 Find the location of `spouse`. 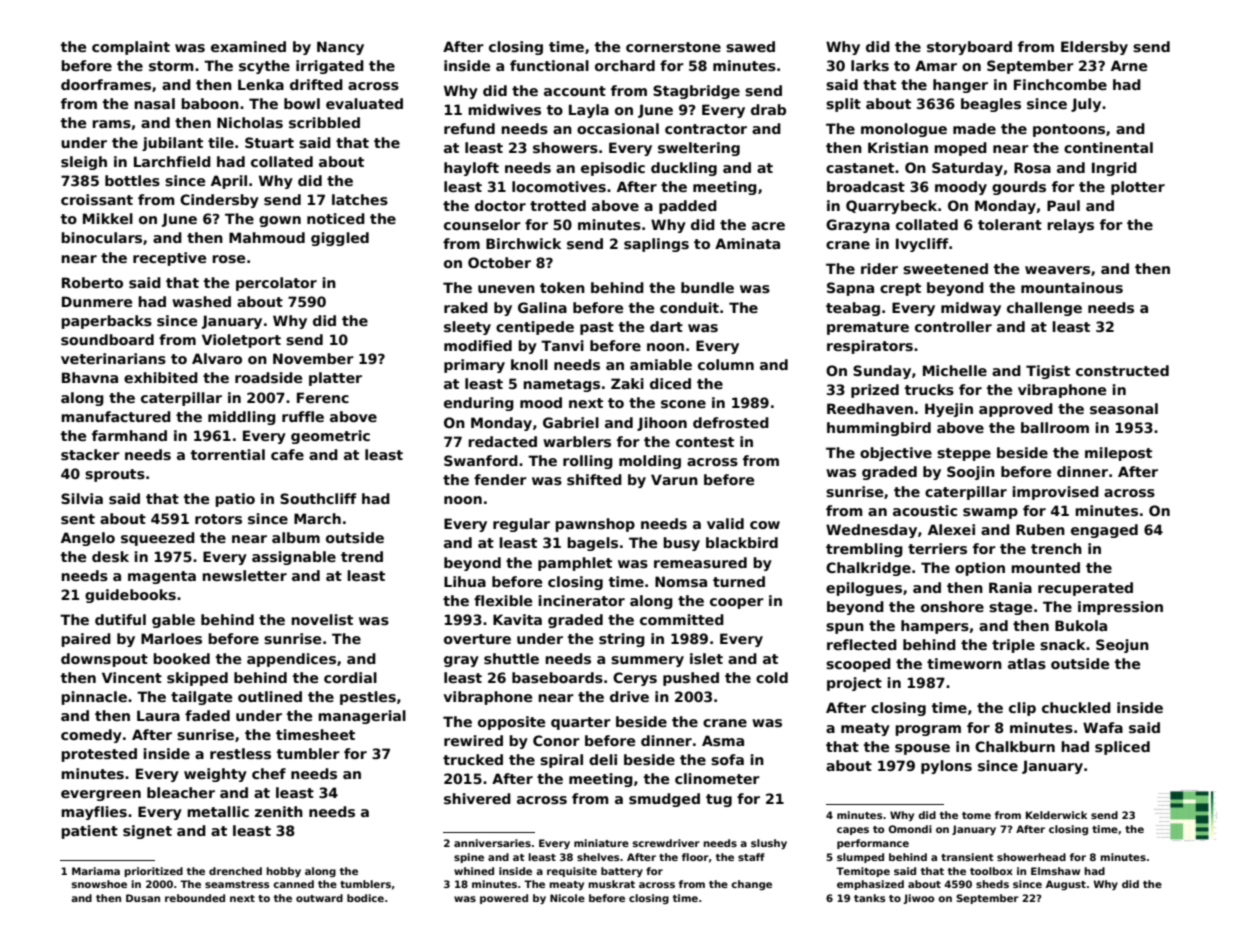

spouse is located at coordinates (922, 749).
